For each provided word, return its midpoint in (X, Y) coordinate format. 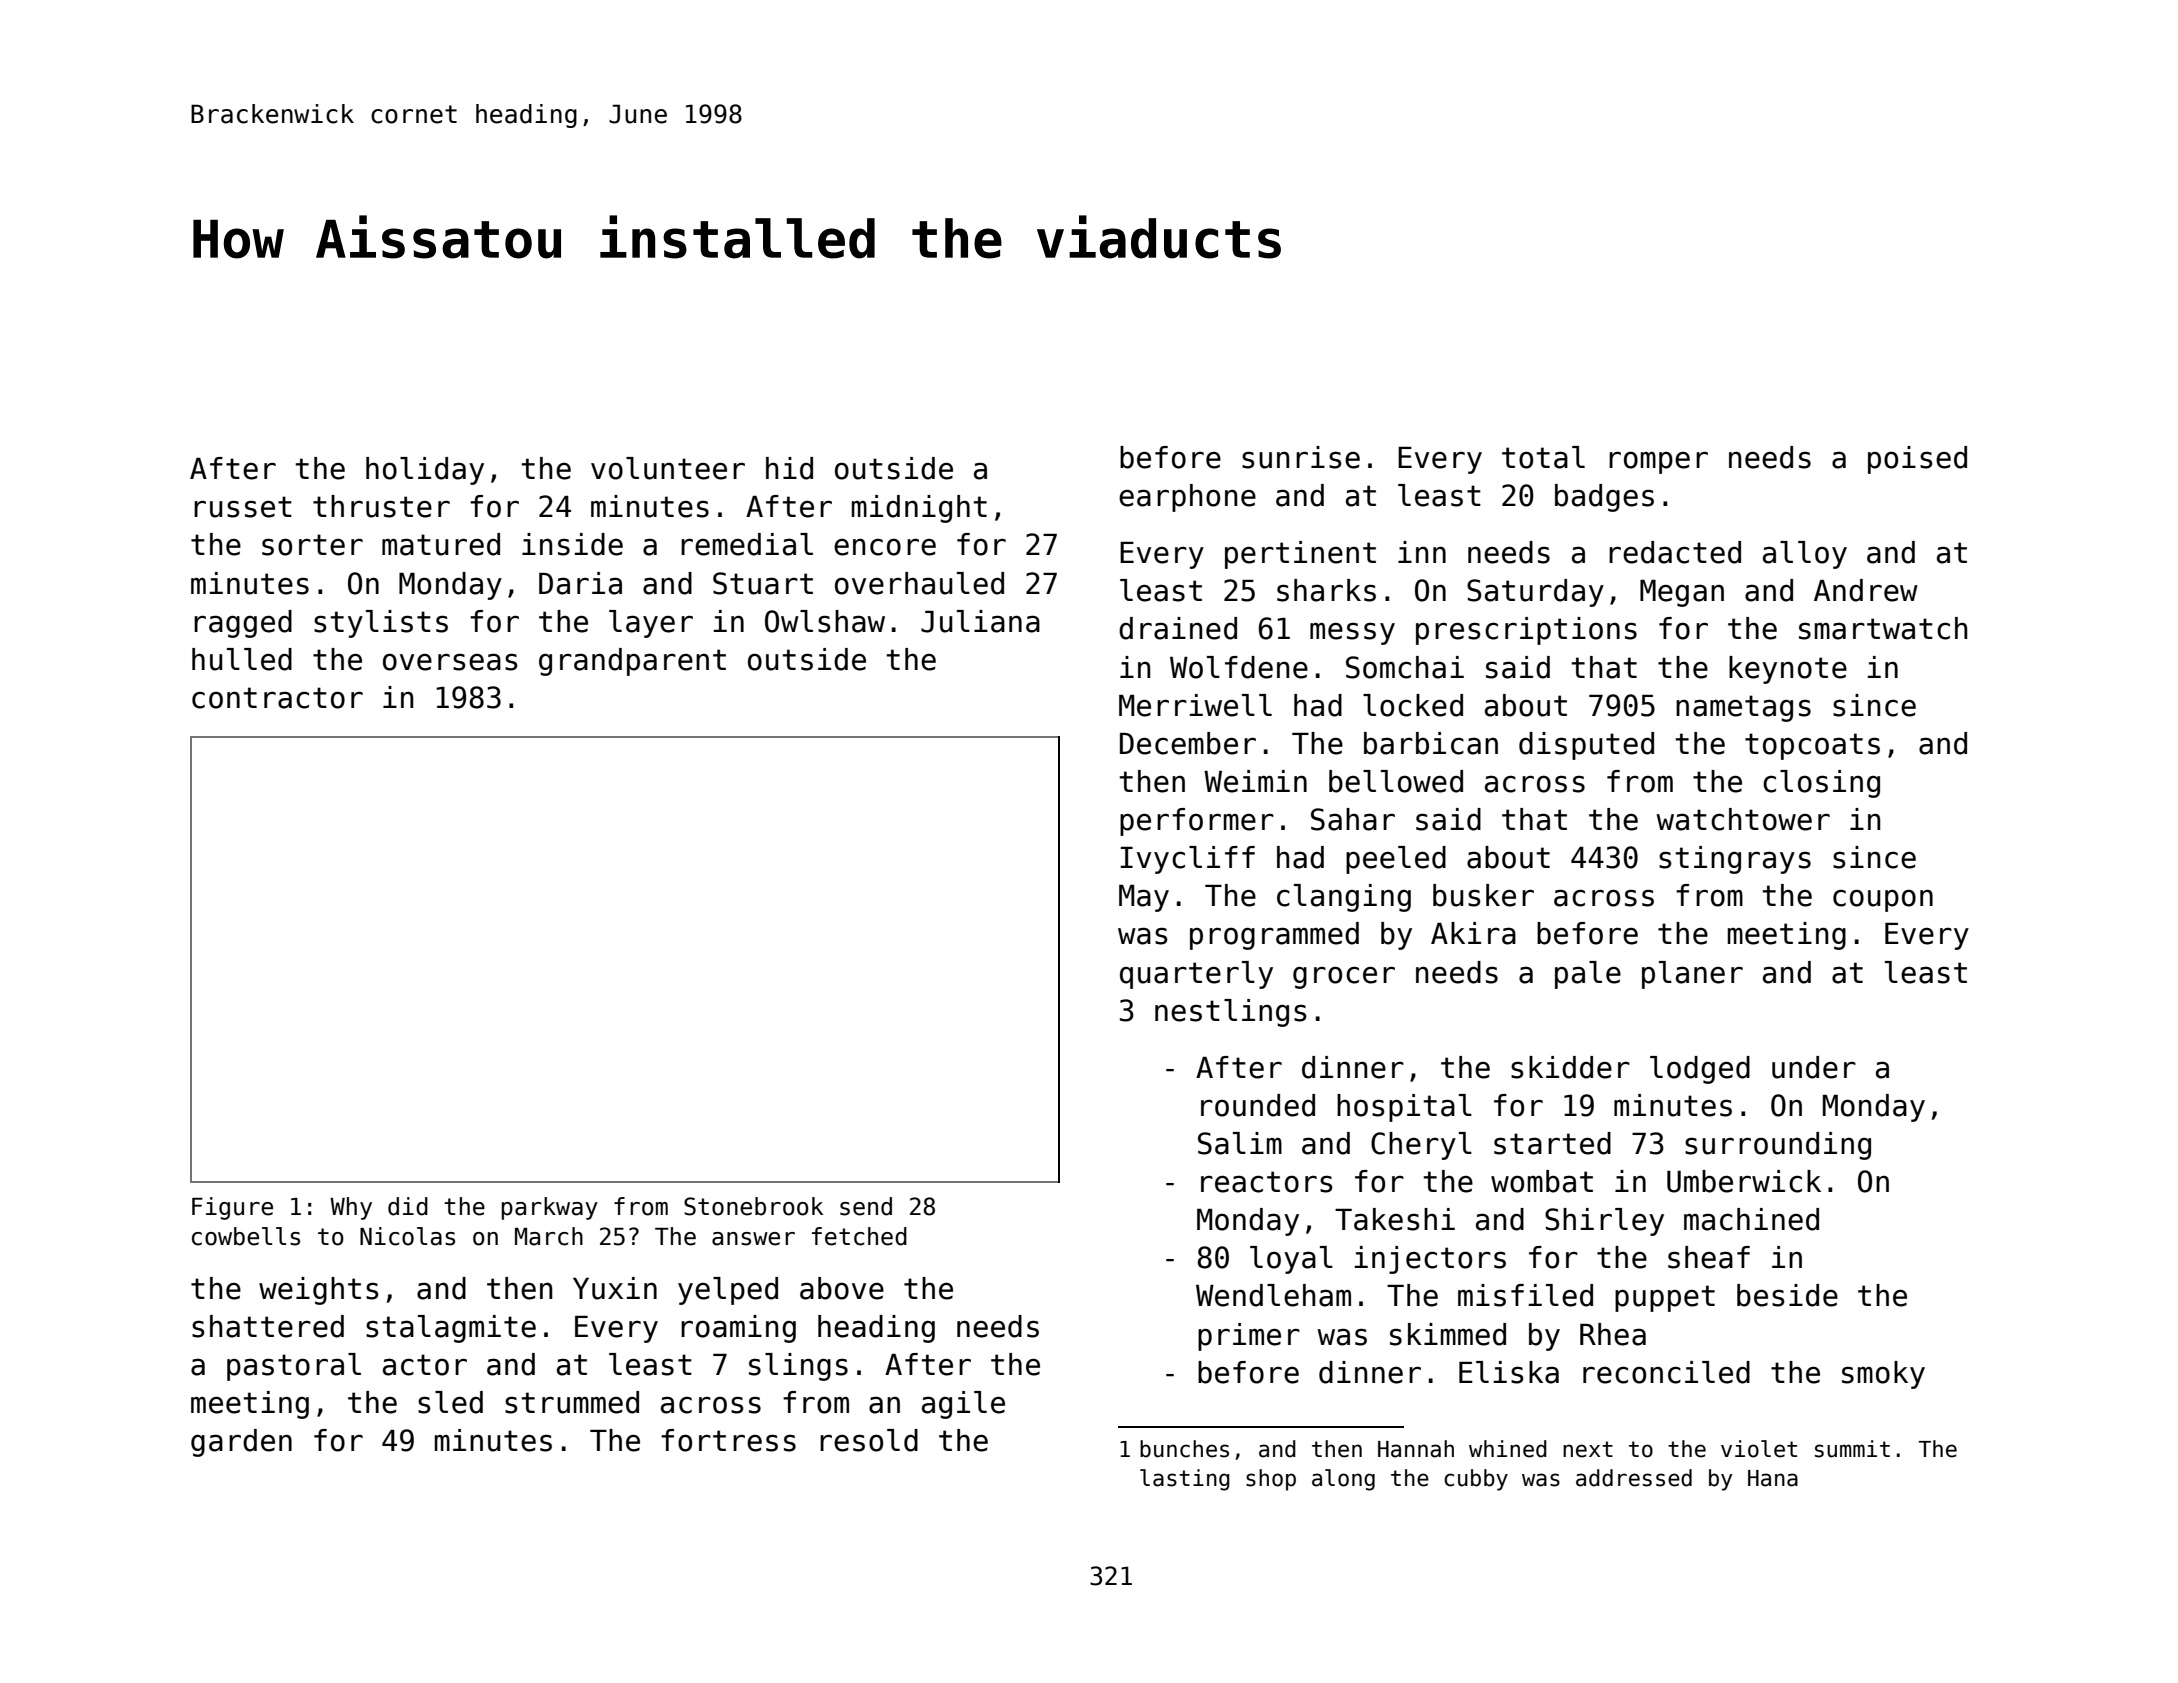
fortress (728, 1440)
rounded (1258, 1105)
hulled (242, 659)
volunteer (668, 468)
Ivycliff (1187, 860)
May (1144, 898)
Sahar (1353, 819)
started (1552, 1143)
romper (1658, 462)
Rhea (1613, 1334)
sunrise (1301, 457)
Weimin (1255, 781)
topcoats (1812, 746)
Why (351, 1208)
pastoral (294, 1367)
